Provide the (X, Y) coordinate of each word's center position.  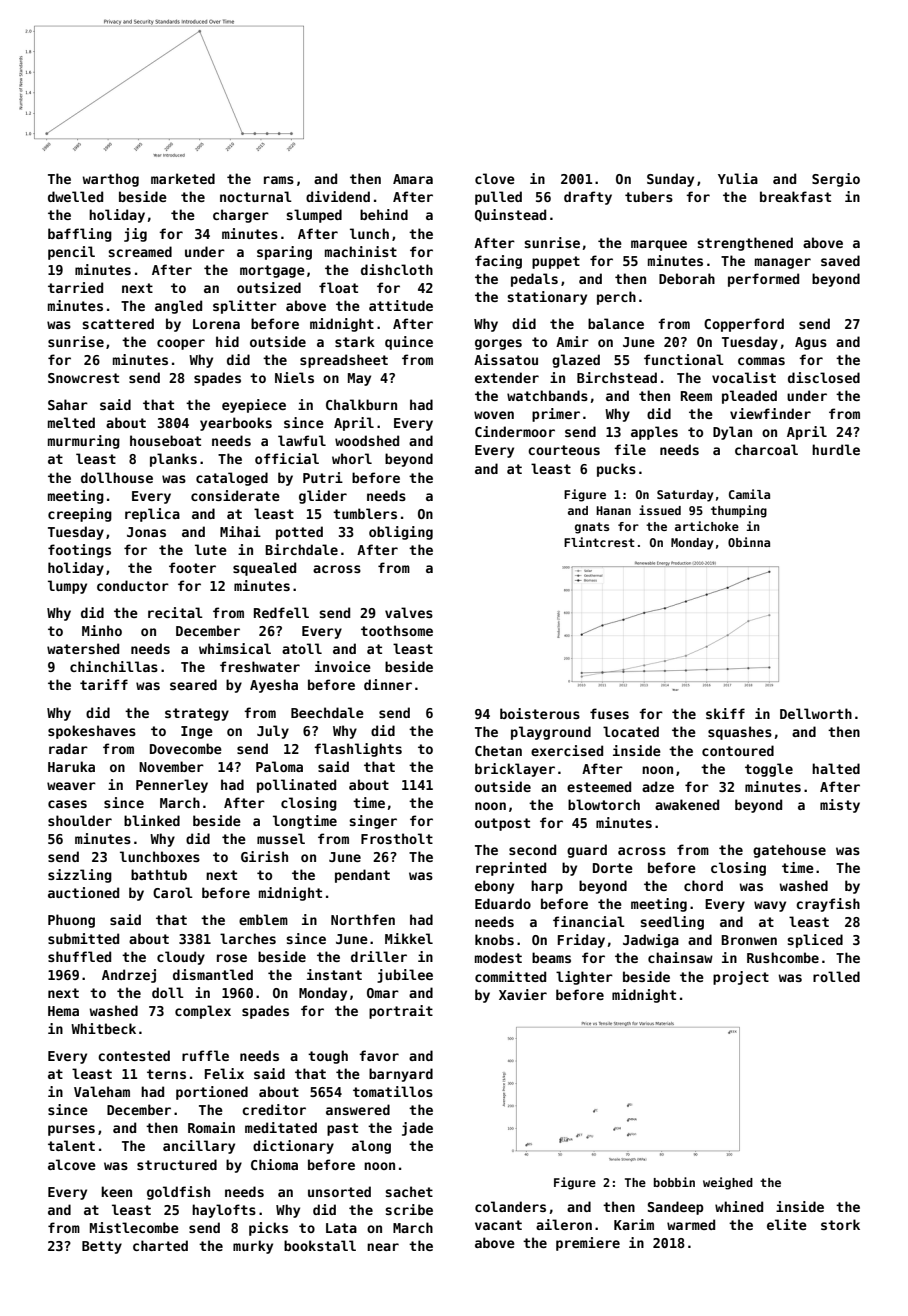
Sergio (836, 180)
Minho (102, 630)
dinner (388, 684)
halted (836, 768)
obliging (401, 533)
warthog (110, 180)
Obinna (749, 542)
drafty (588, 198)
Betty (102, 1247)
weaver (71, 786)
